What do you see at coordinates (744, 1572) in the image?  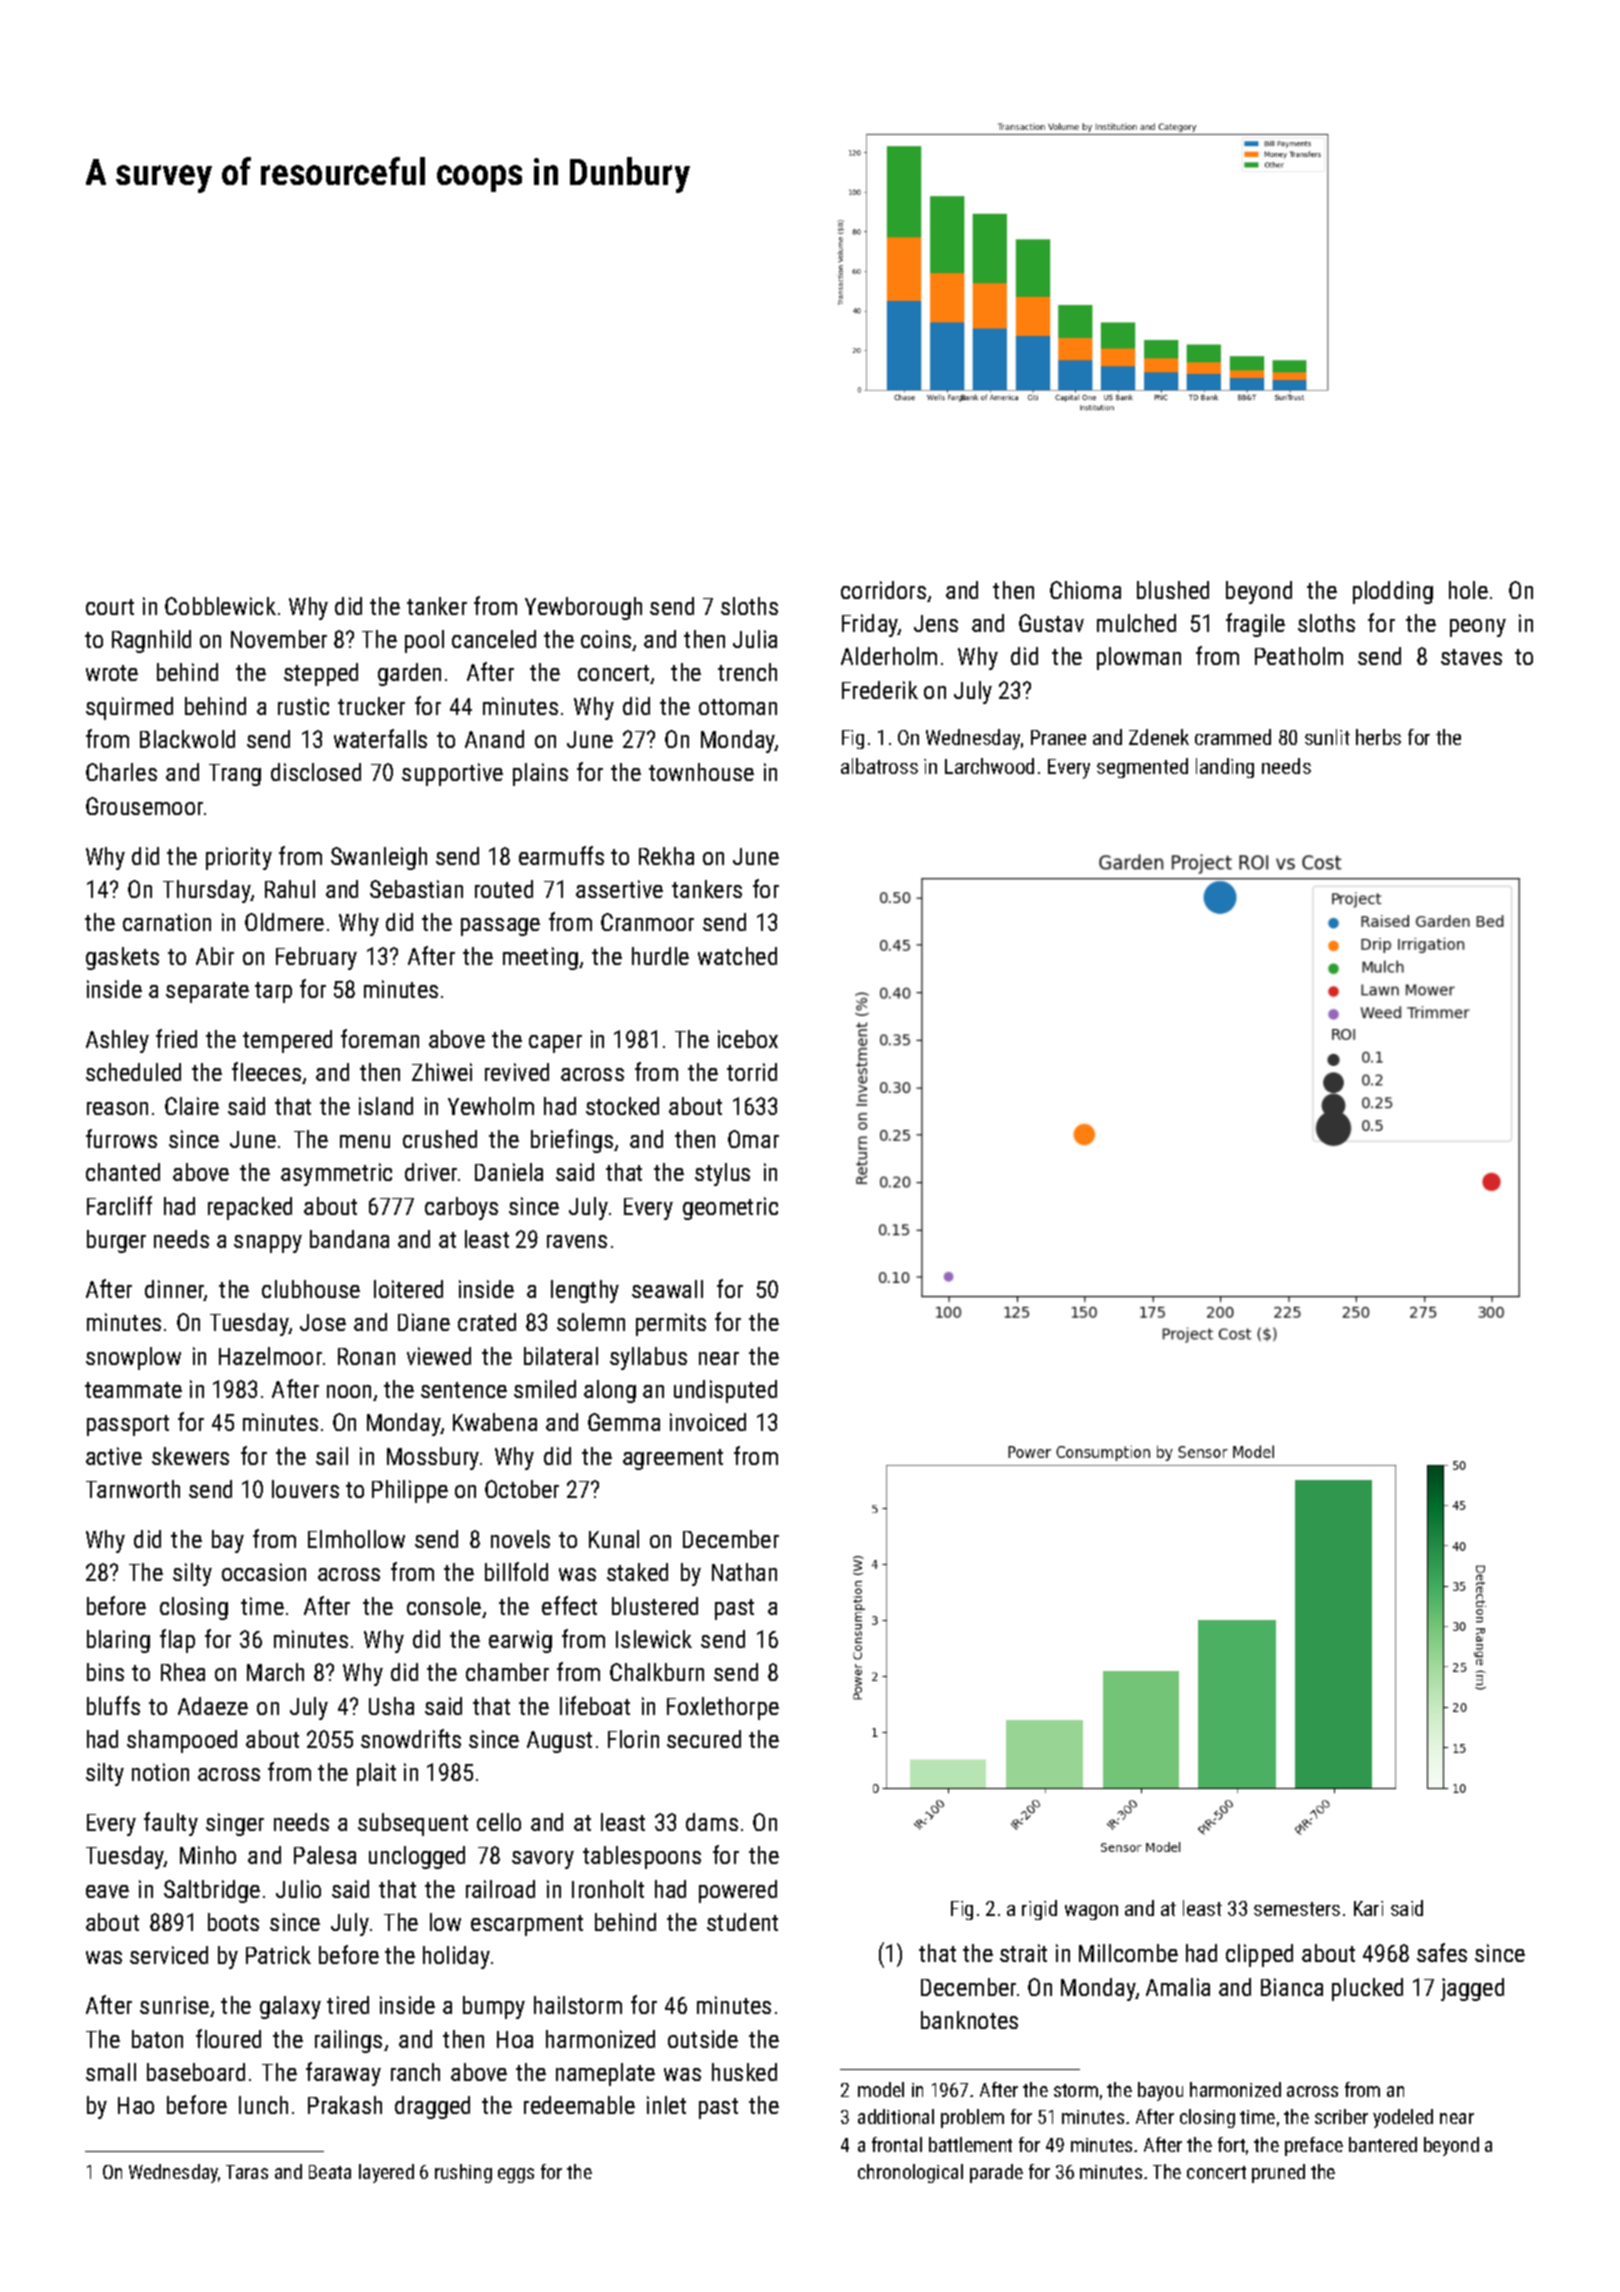 I see `Nathan` at bounding box center [744, 1572].
